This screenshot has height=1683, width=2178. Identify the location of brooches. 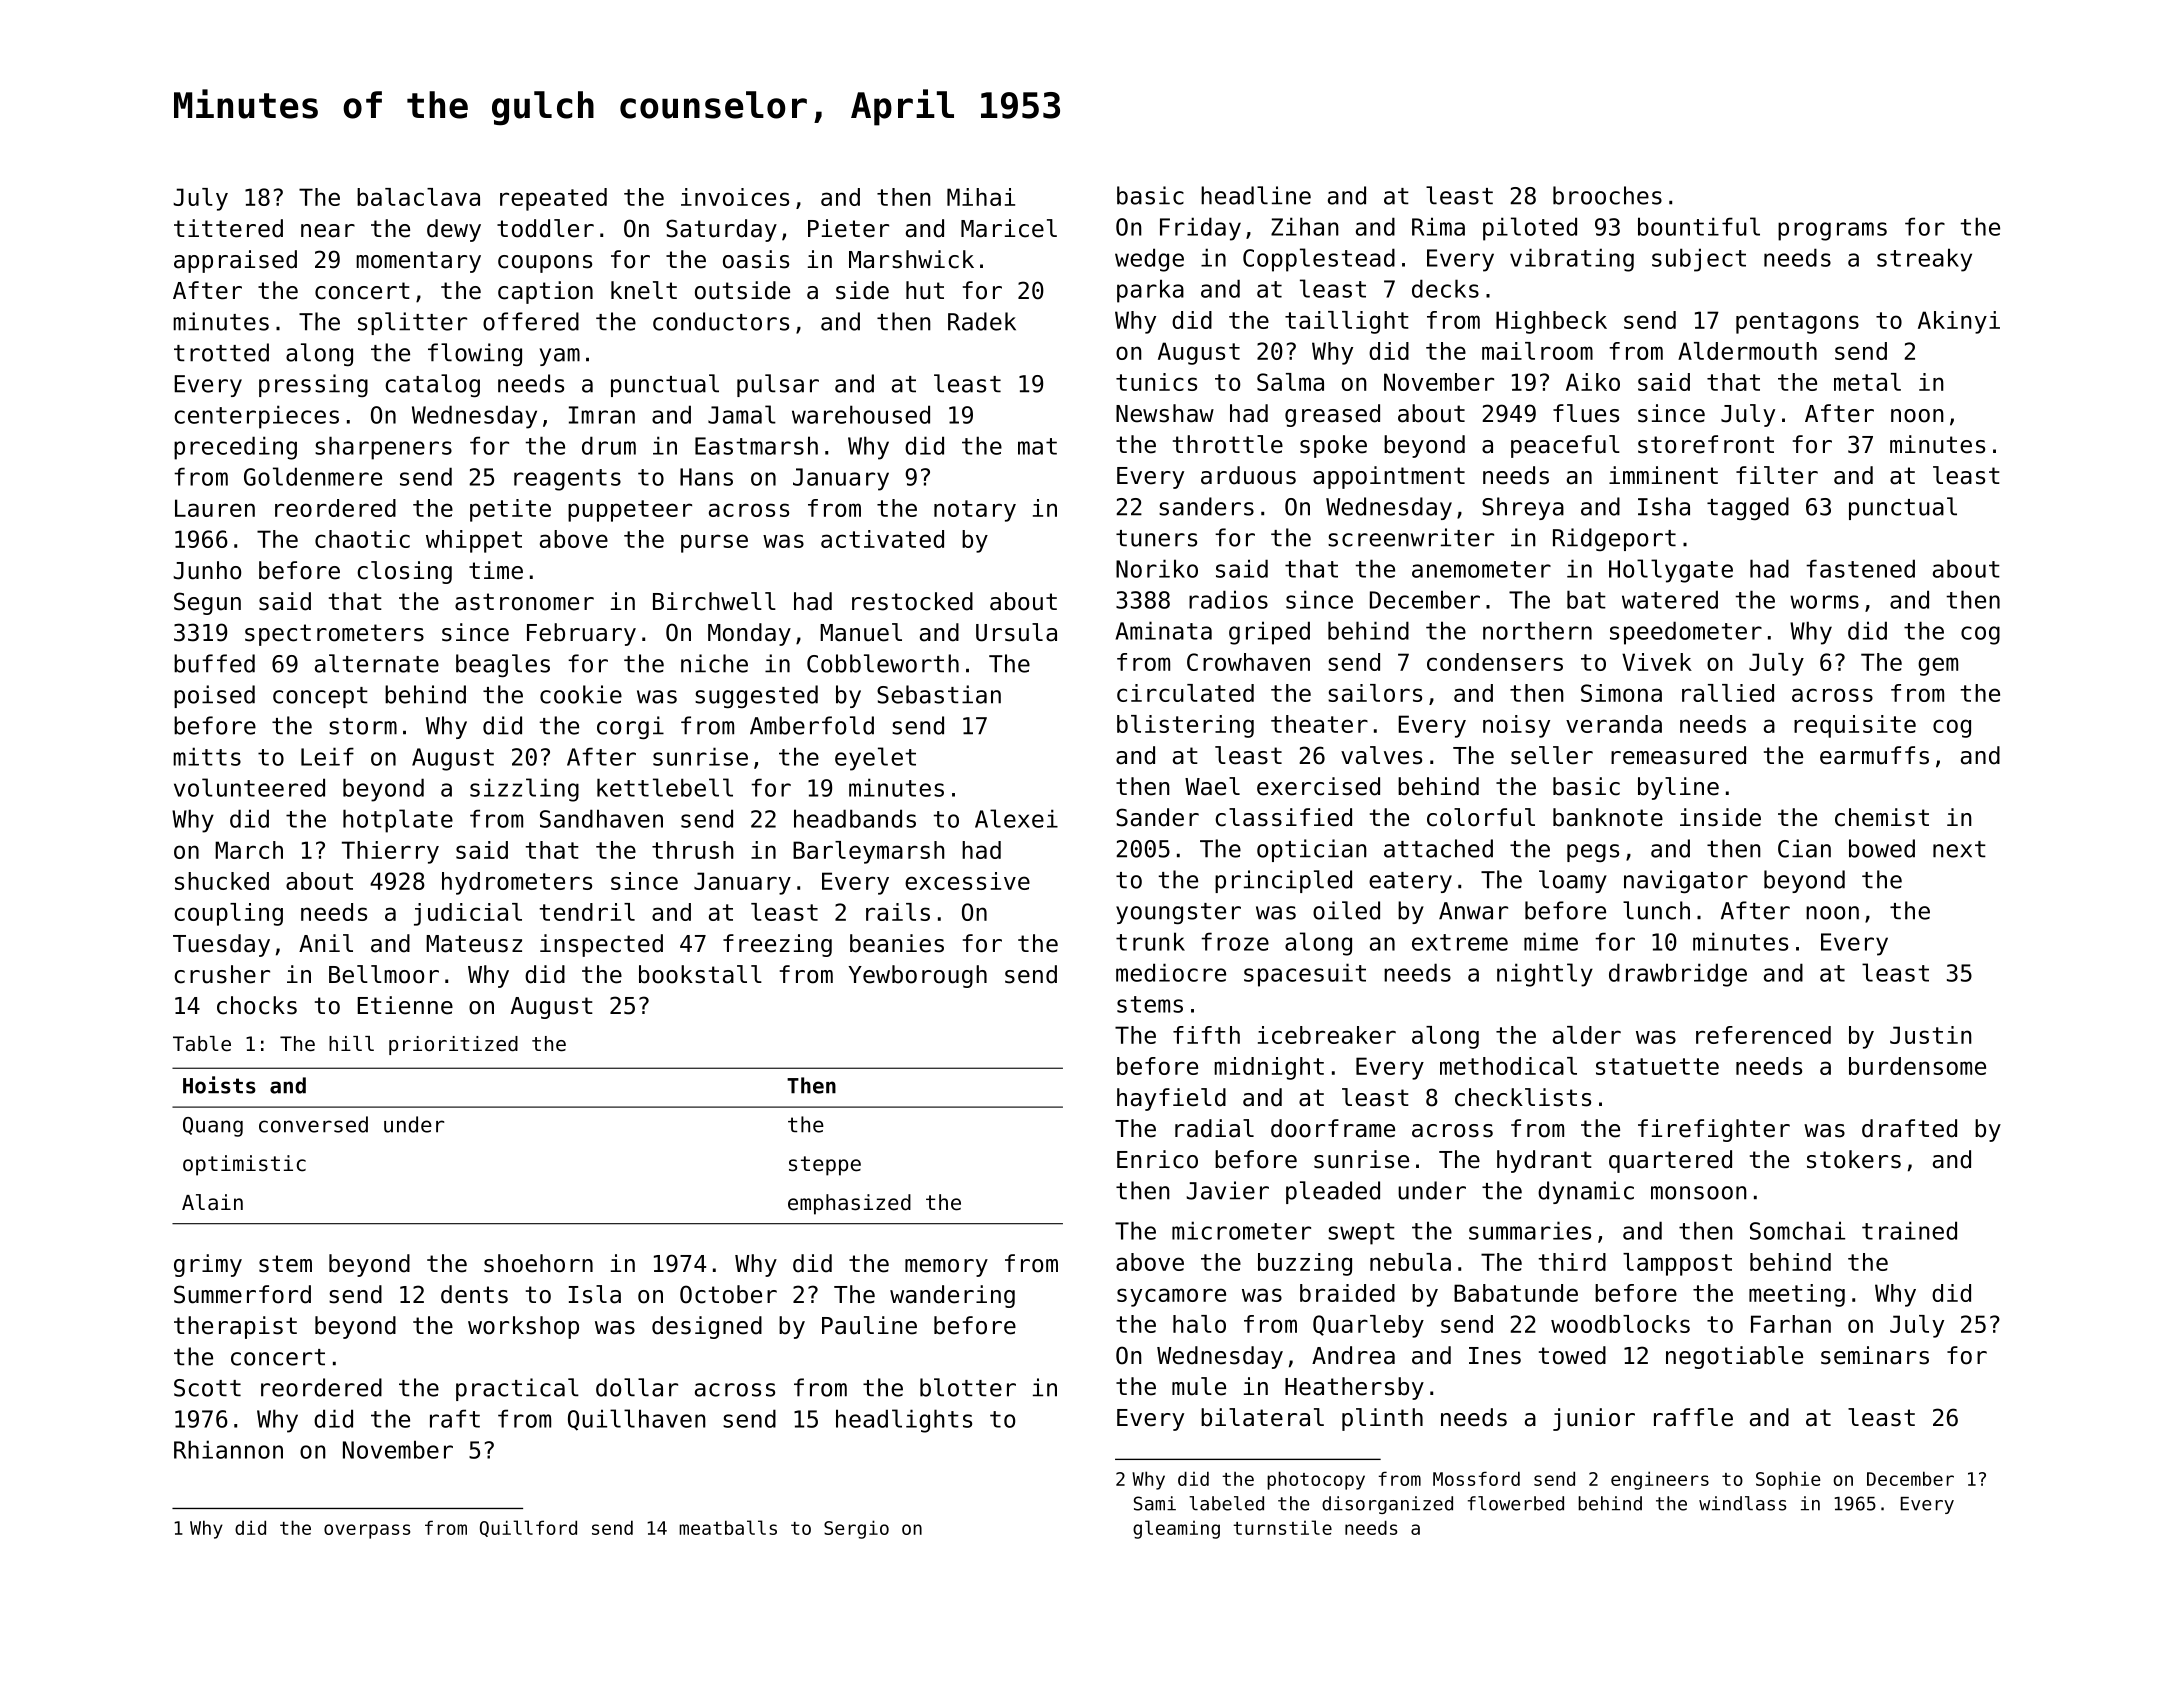
(1607, 195).
